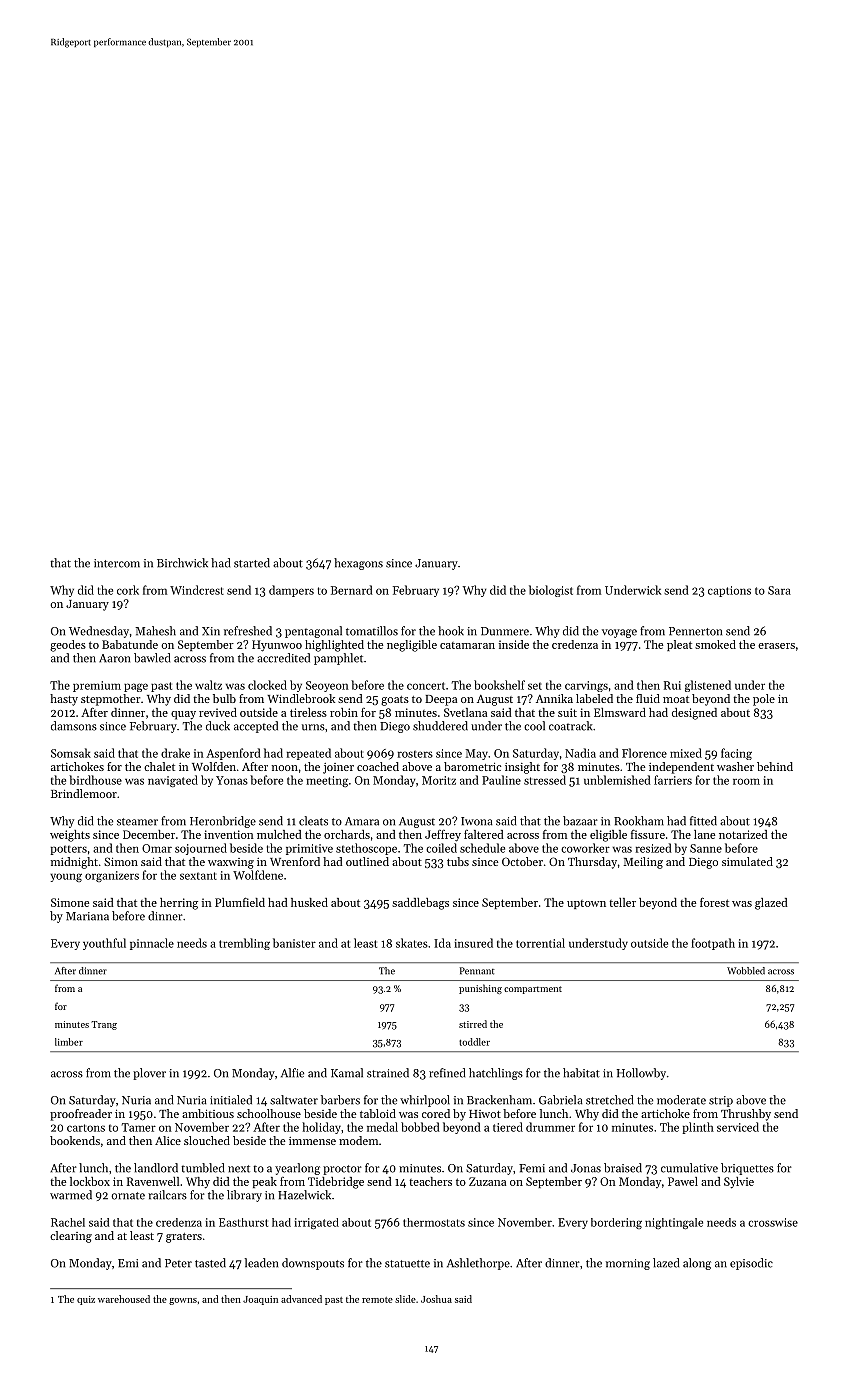  I want to click on teller, so click(622, 902).
